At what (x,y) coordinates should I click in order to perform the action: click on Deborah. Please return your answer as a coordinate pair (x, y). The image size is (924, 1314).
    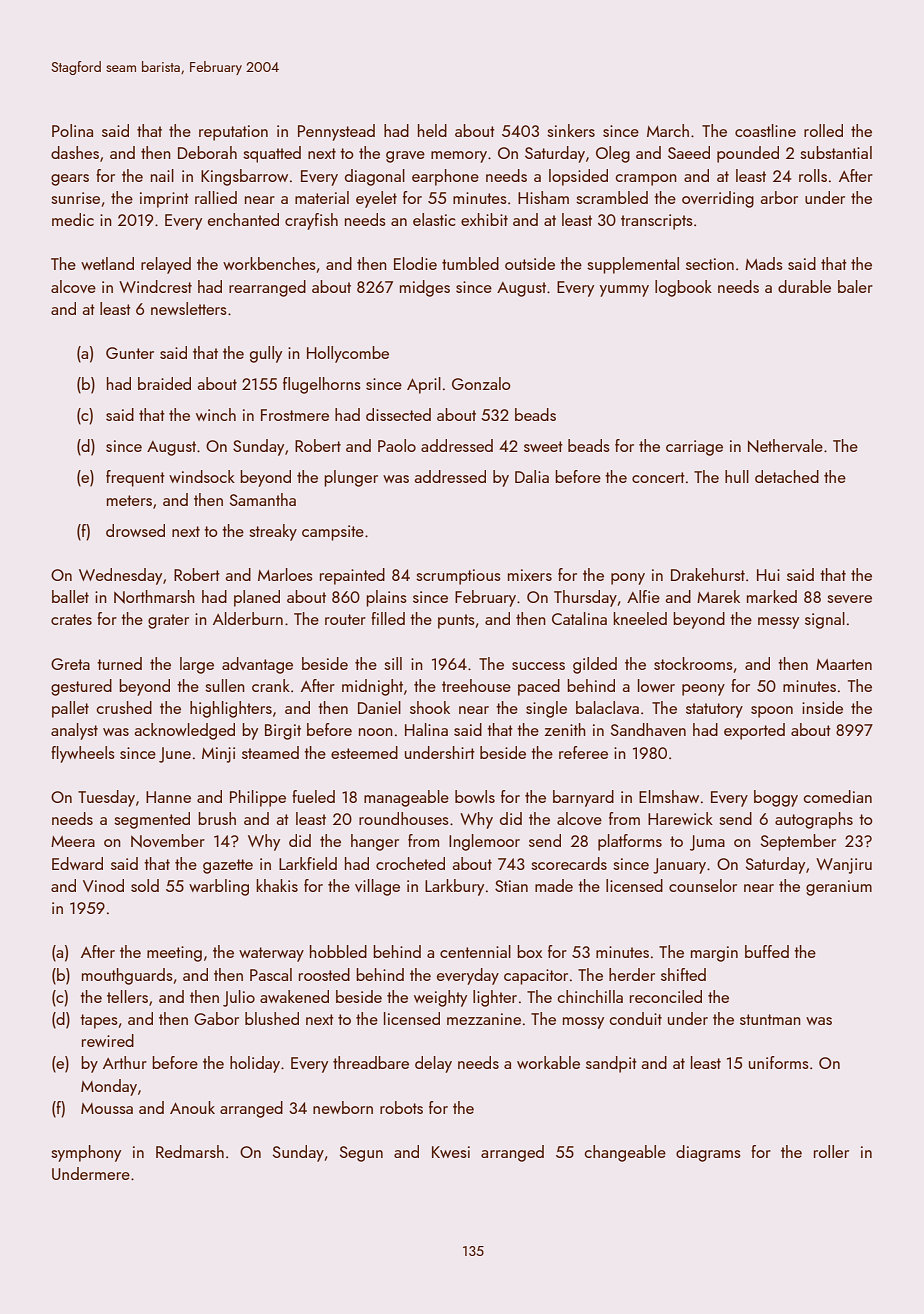
    Looking at the image, I should click on (207, 152).
